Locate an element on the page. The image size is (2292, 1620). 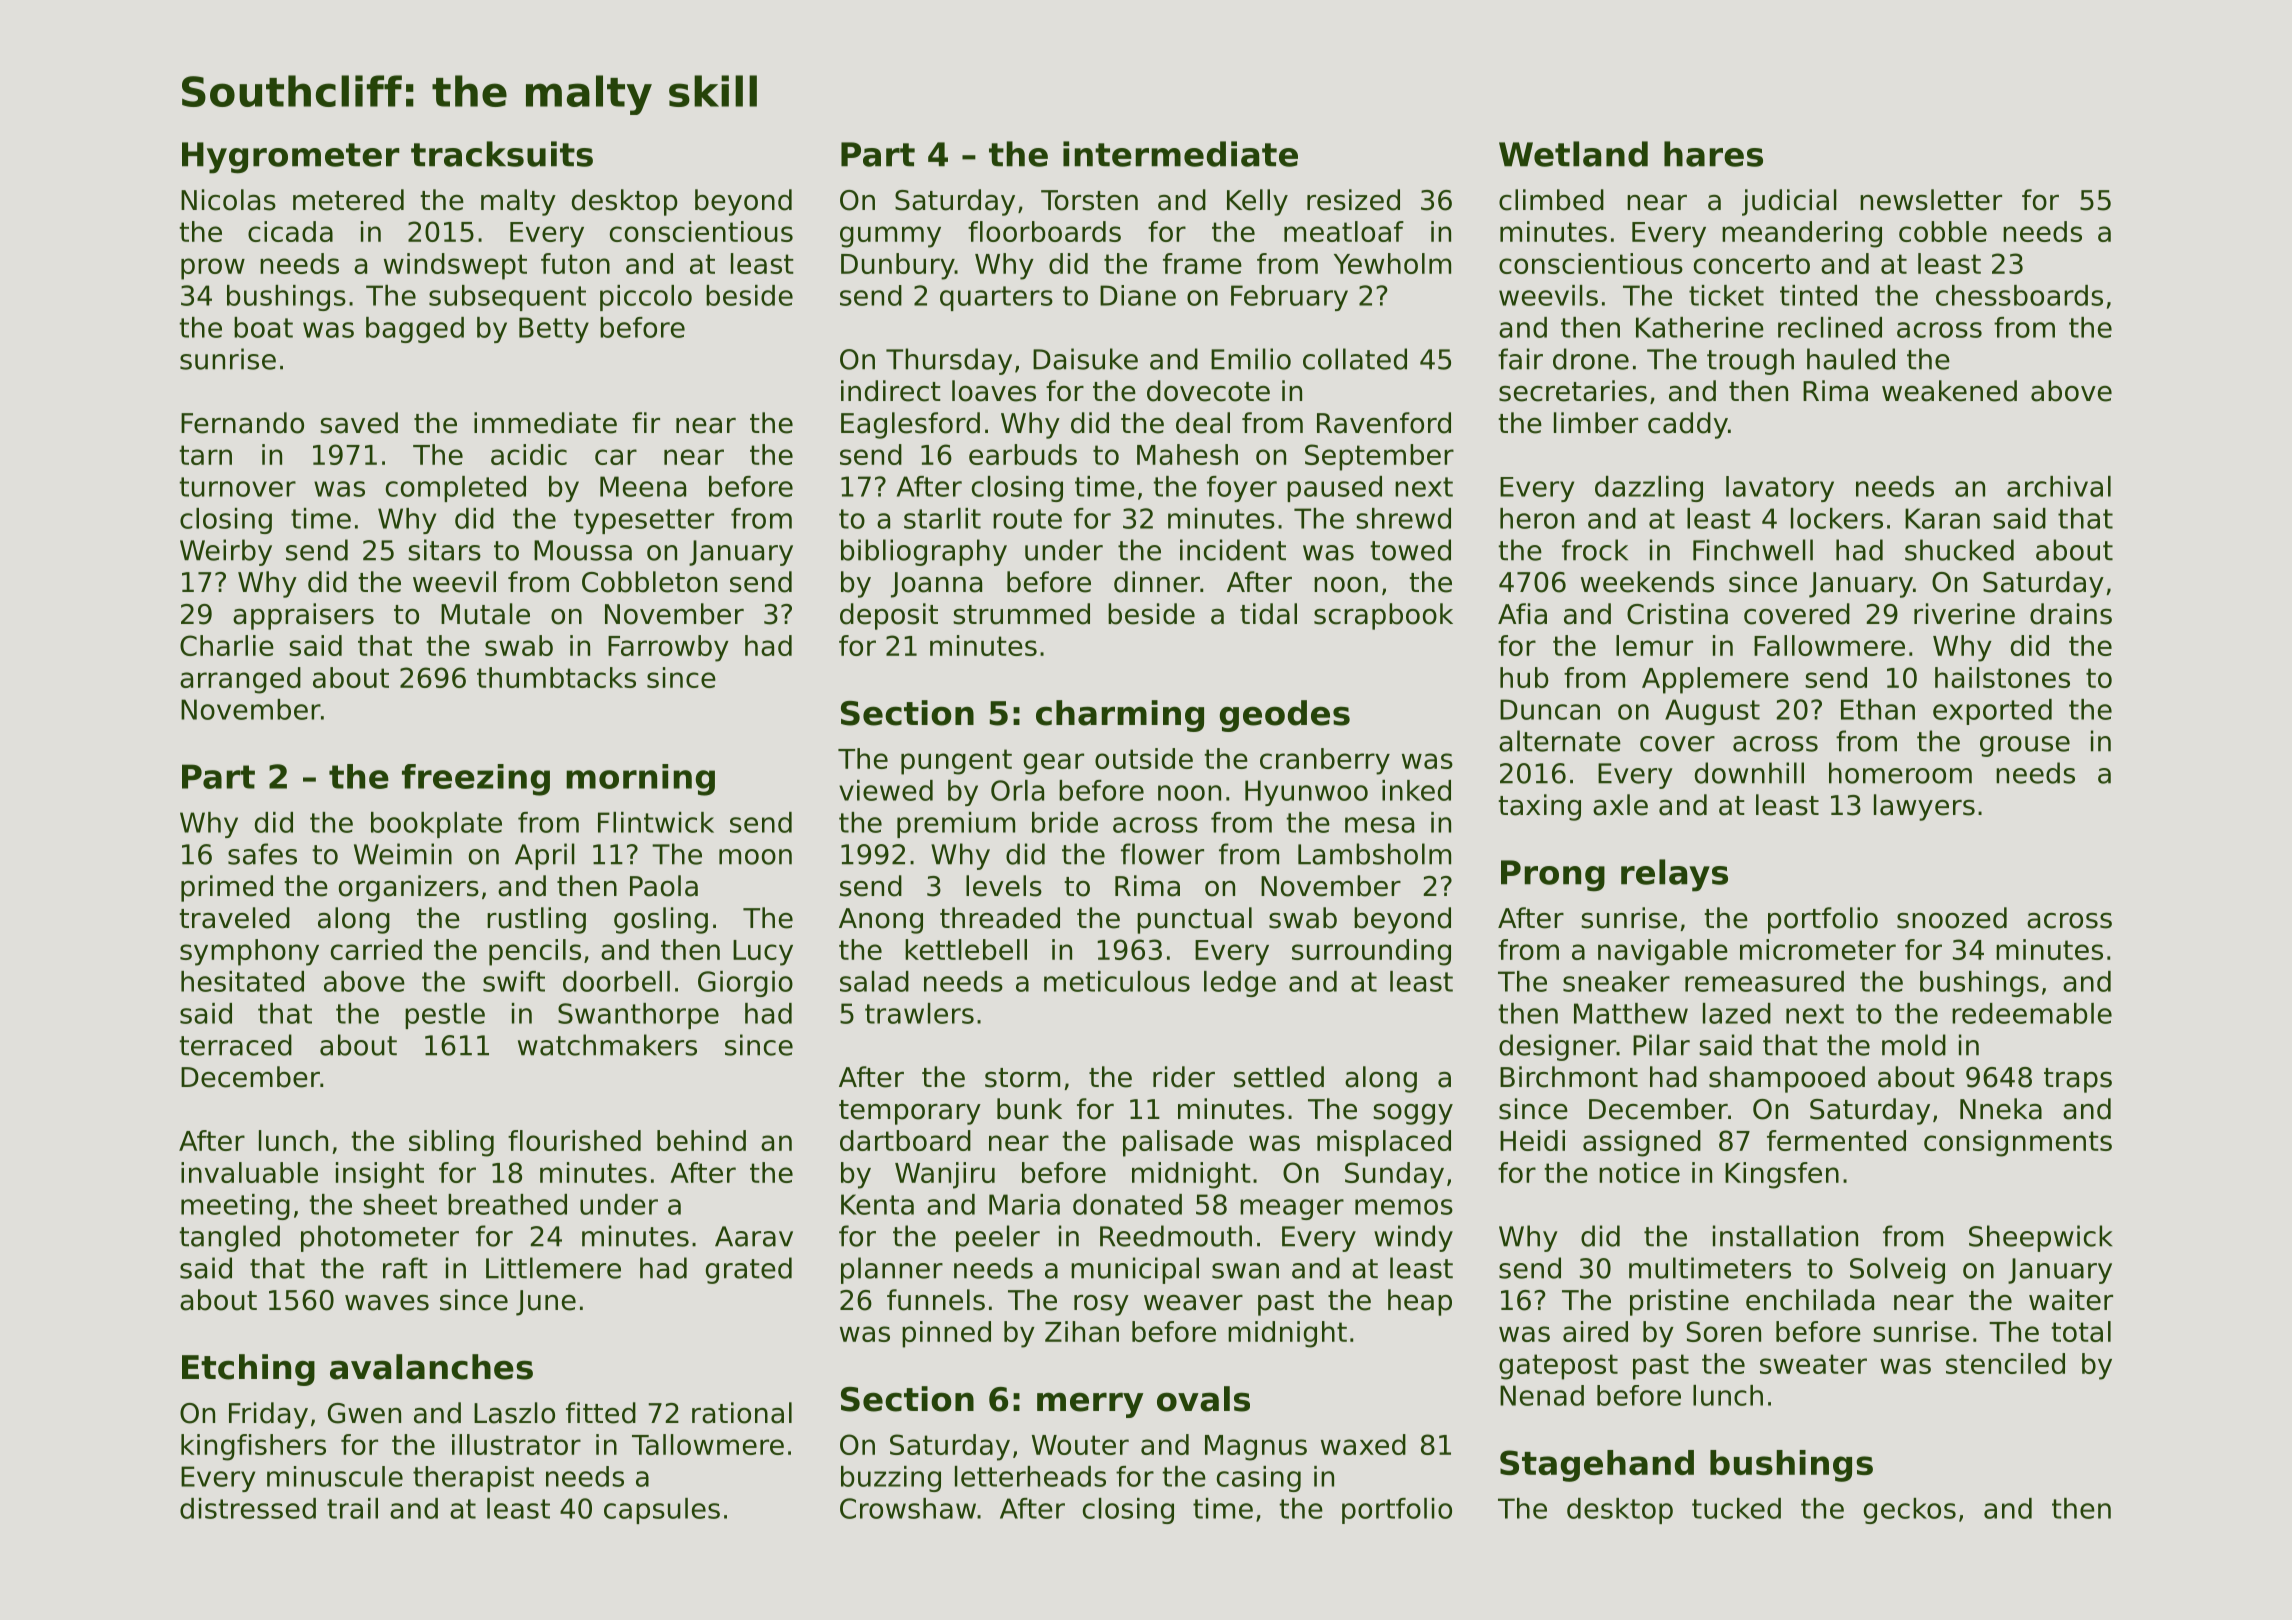
shampooed is located at coordinates (1787, 1079).
